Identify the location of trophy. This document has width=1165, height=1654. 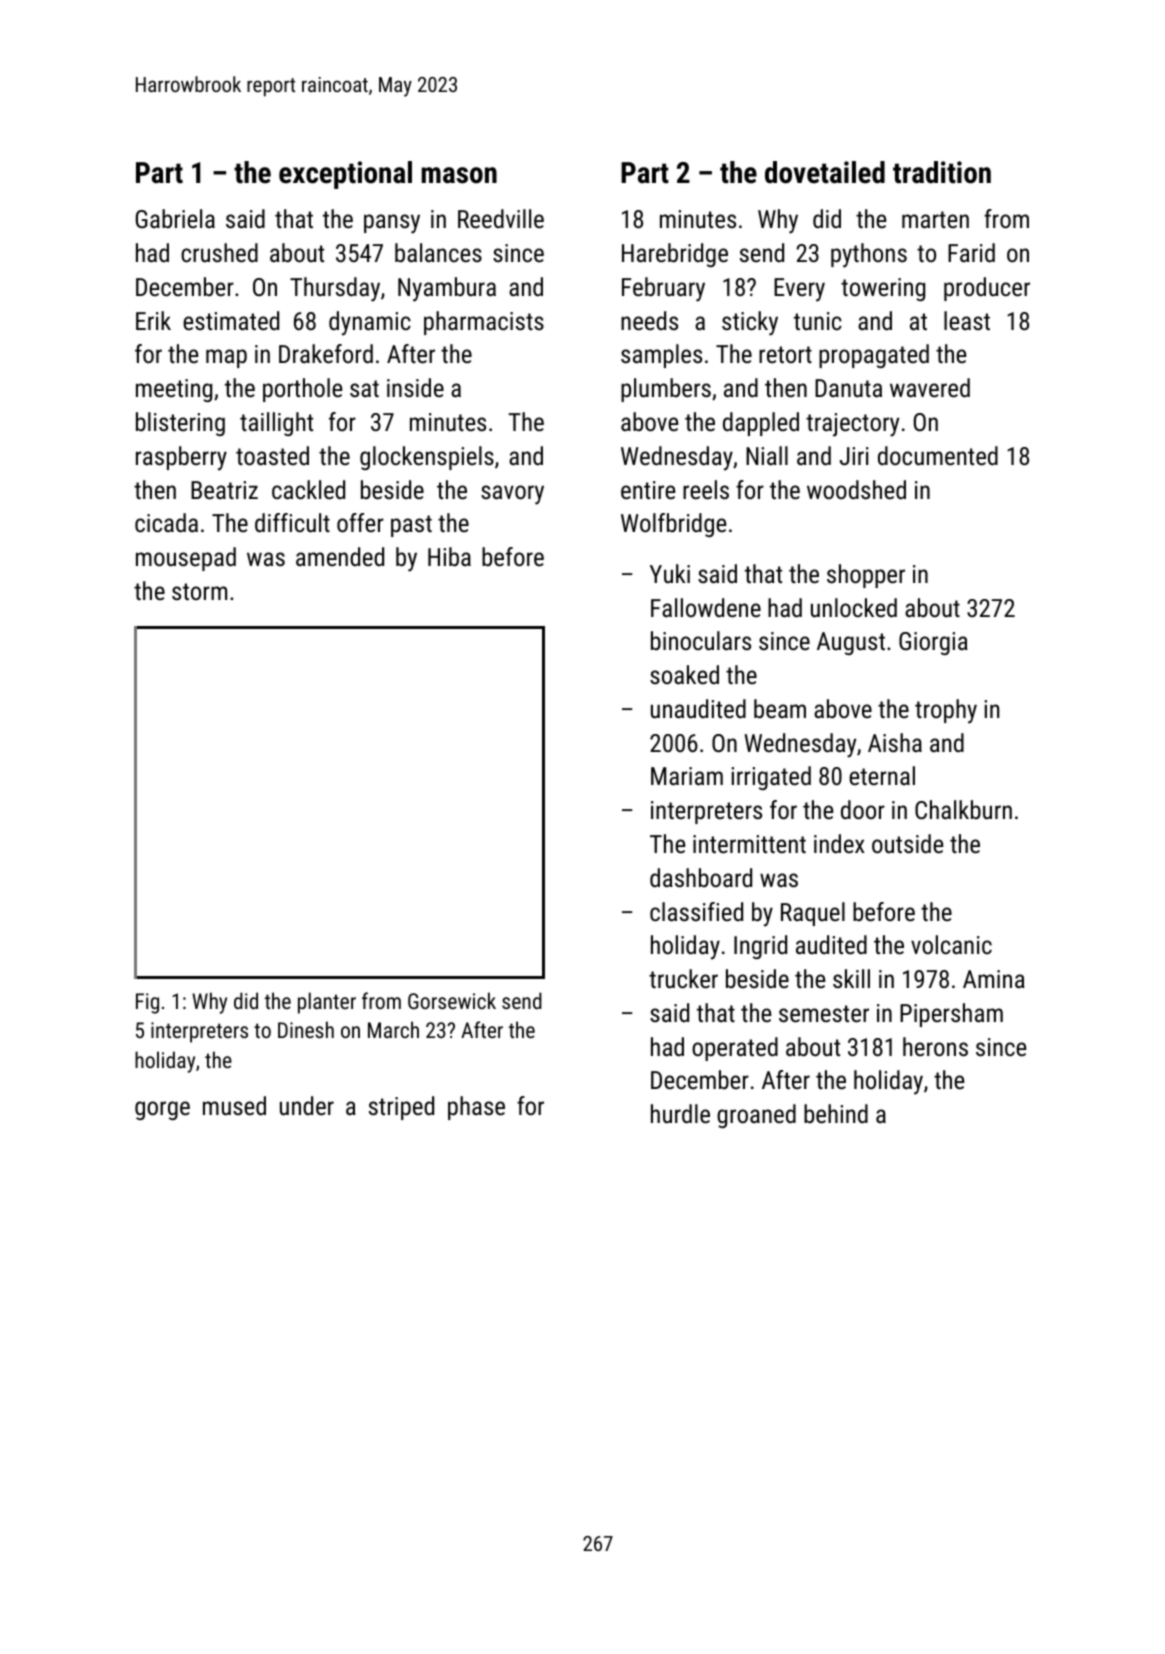
(946, 711).
